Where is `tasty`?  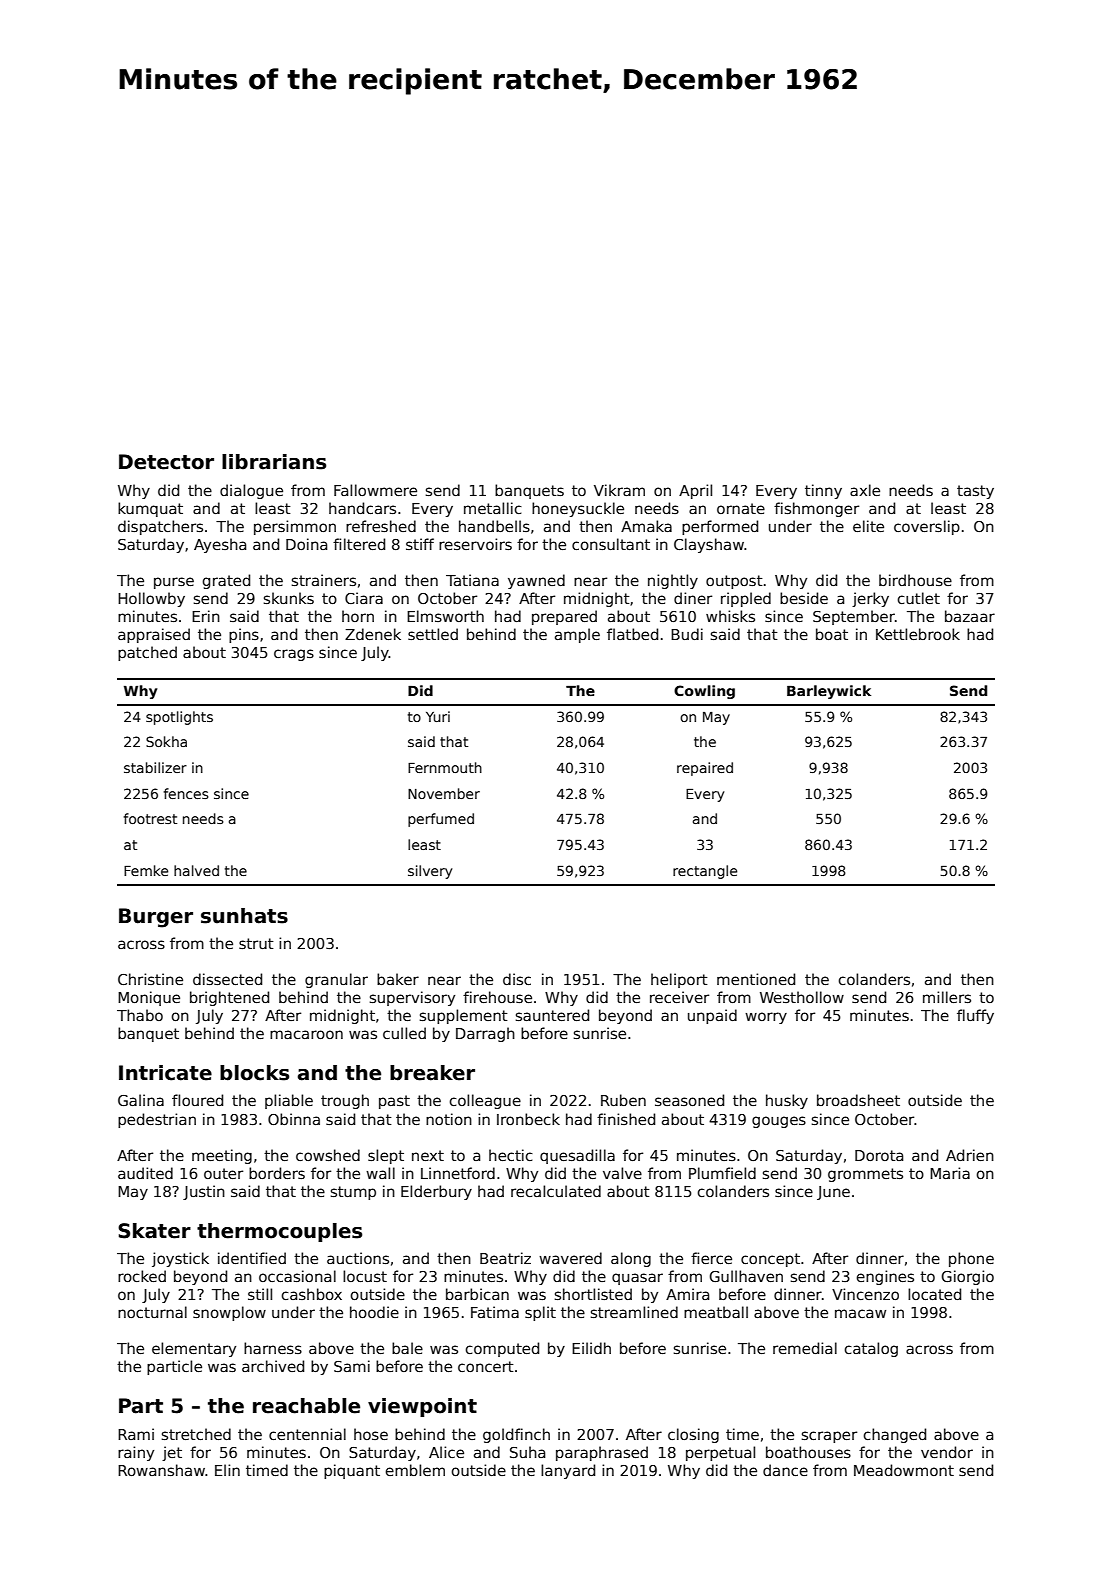
tasty is located at coordinates (975, 492).
